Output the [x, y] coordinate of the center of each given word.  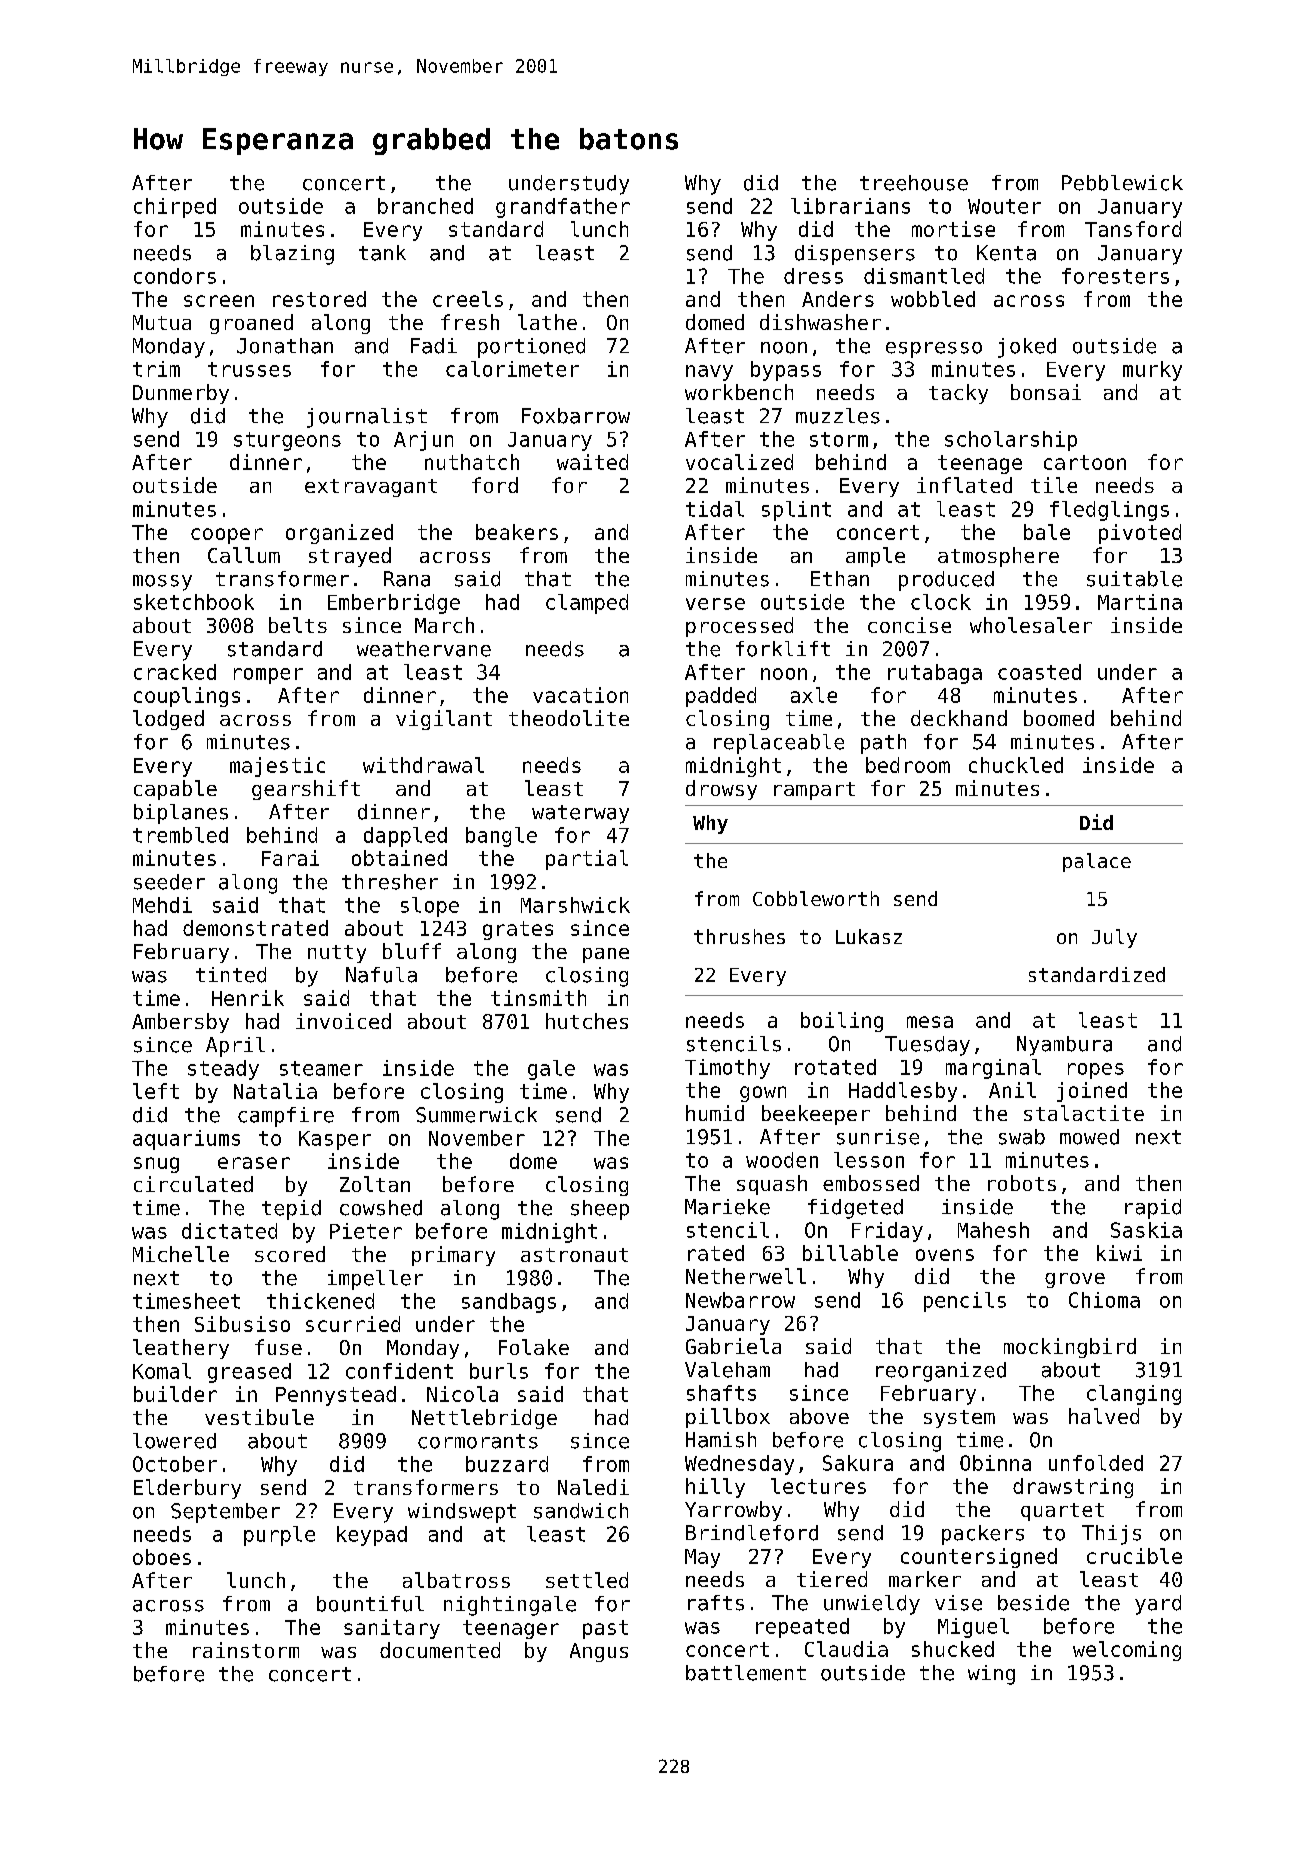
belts [298, 625]
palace [1097, 862]
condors [175, 276]
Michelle [181, 1254]
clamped [587, 604]
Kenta [1006, 253]
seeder [169, 882]
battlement [746, 1673]
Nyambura [1064, 1046]
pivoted [1140, 534]
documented [440, 1650]
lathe [547, 322]
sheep [600, 1210]
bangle [501, 837]
